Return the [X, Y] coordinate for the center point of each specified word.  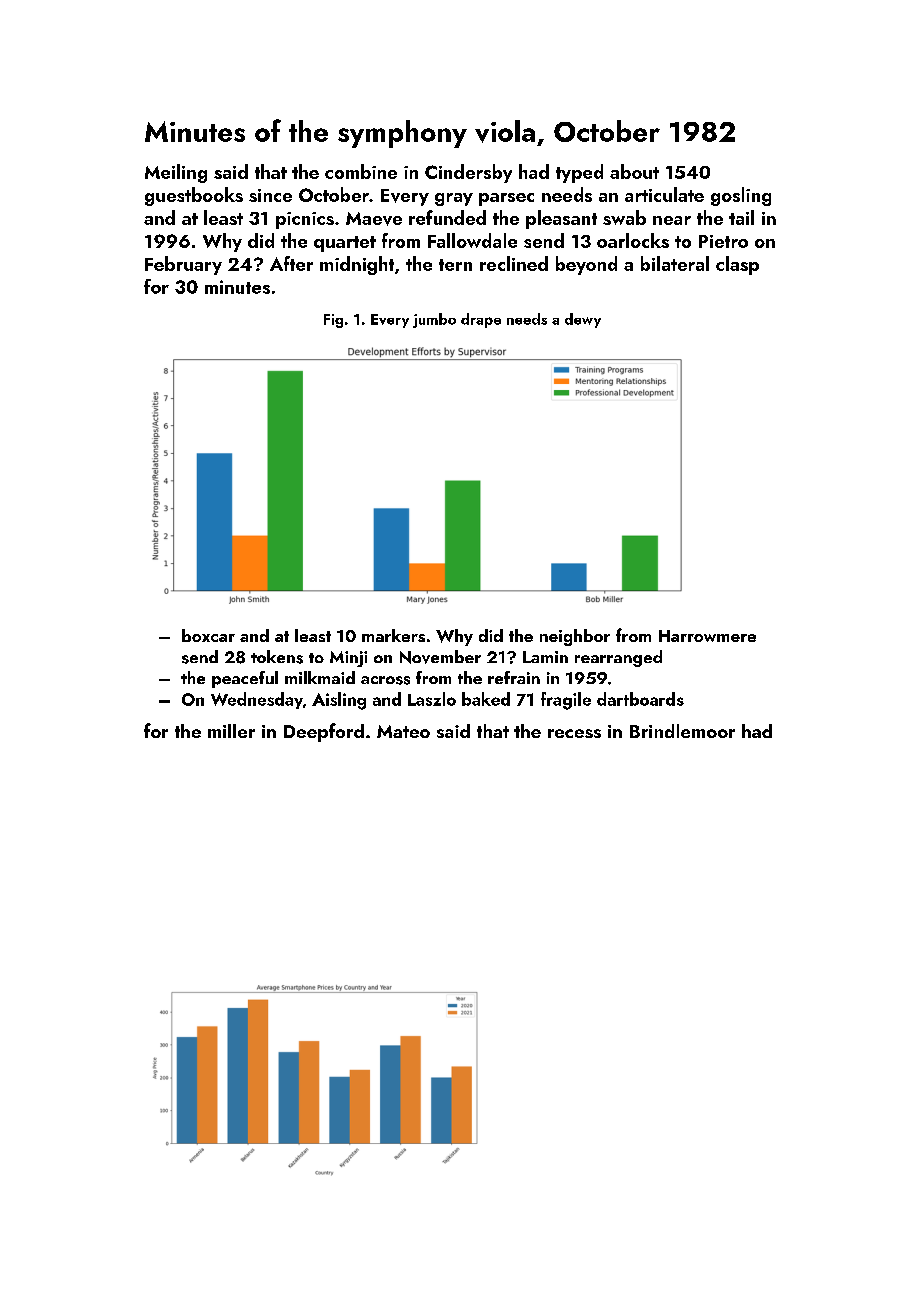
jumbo [434, 320]
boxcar [208, 635]
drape [481, 320]
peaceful [245, 679]
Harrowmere [707, 636]
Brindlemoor [682, 731]
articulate [664, 194]
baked [486, 699]
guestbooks [194, 196]
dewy [583, 320]
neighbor [575, 637]
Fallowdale [472, 240]
